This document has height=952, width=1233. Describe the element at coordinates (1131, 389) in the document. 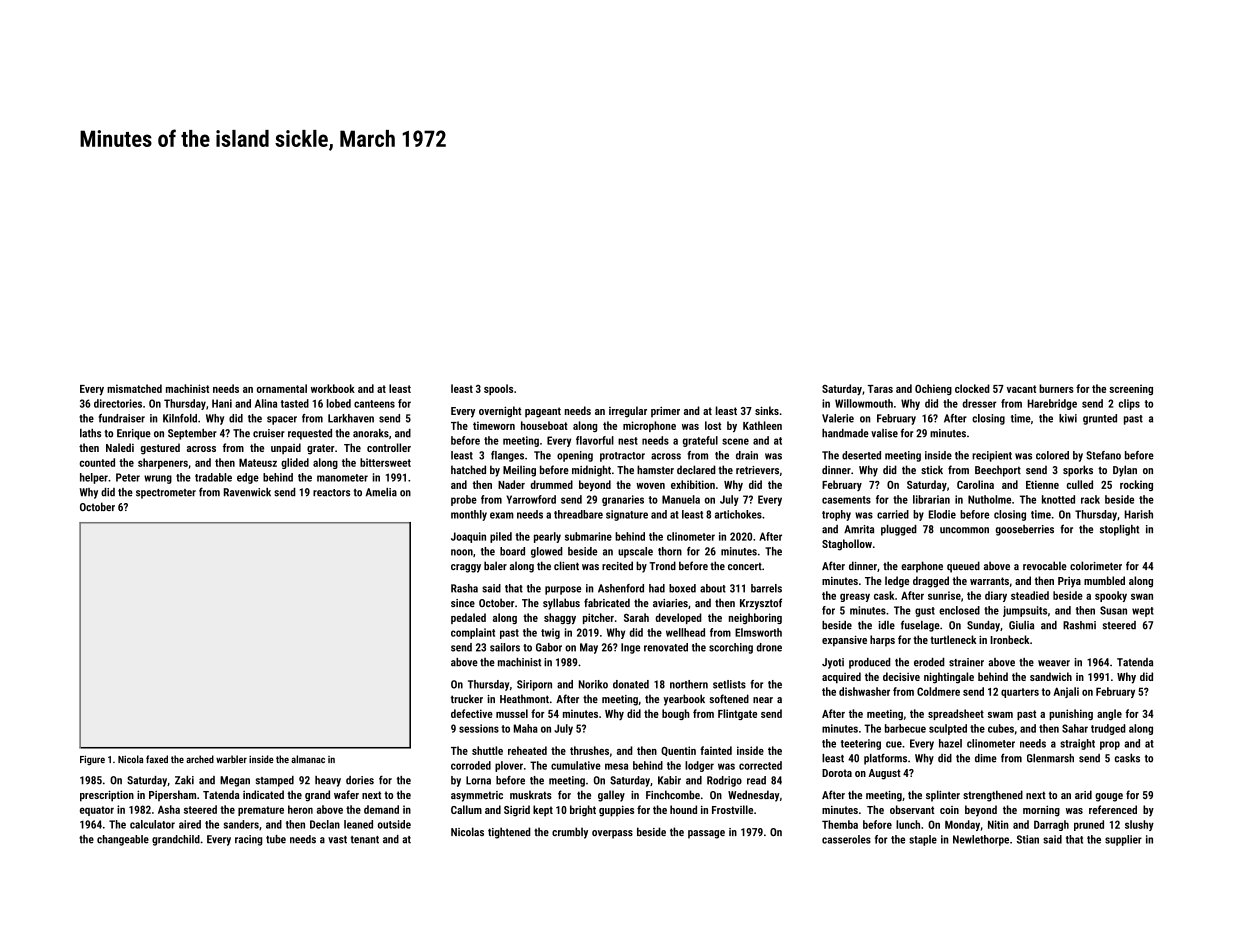

I see `screening` at that location.
